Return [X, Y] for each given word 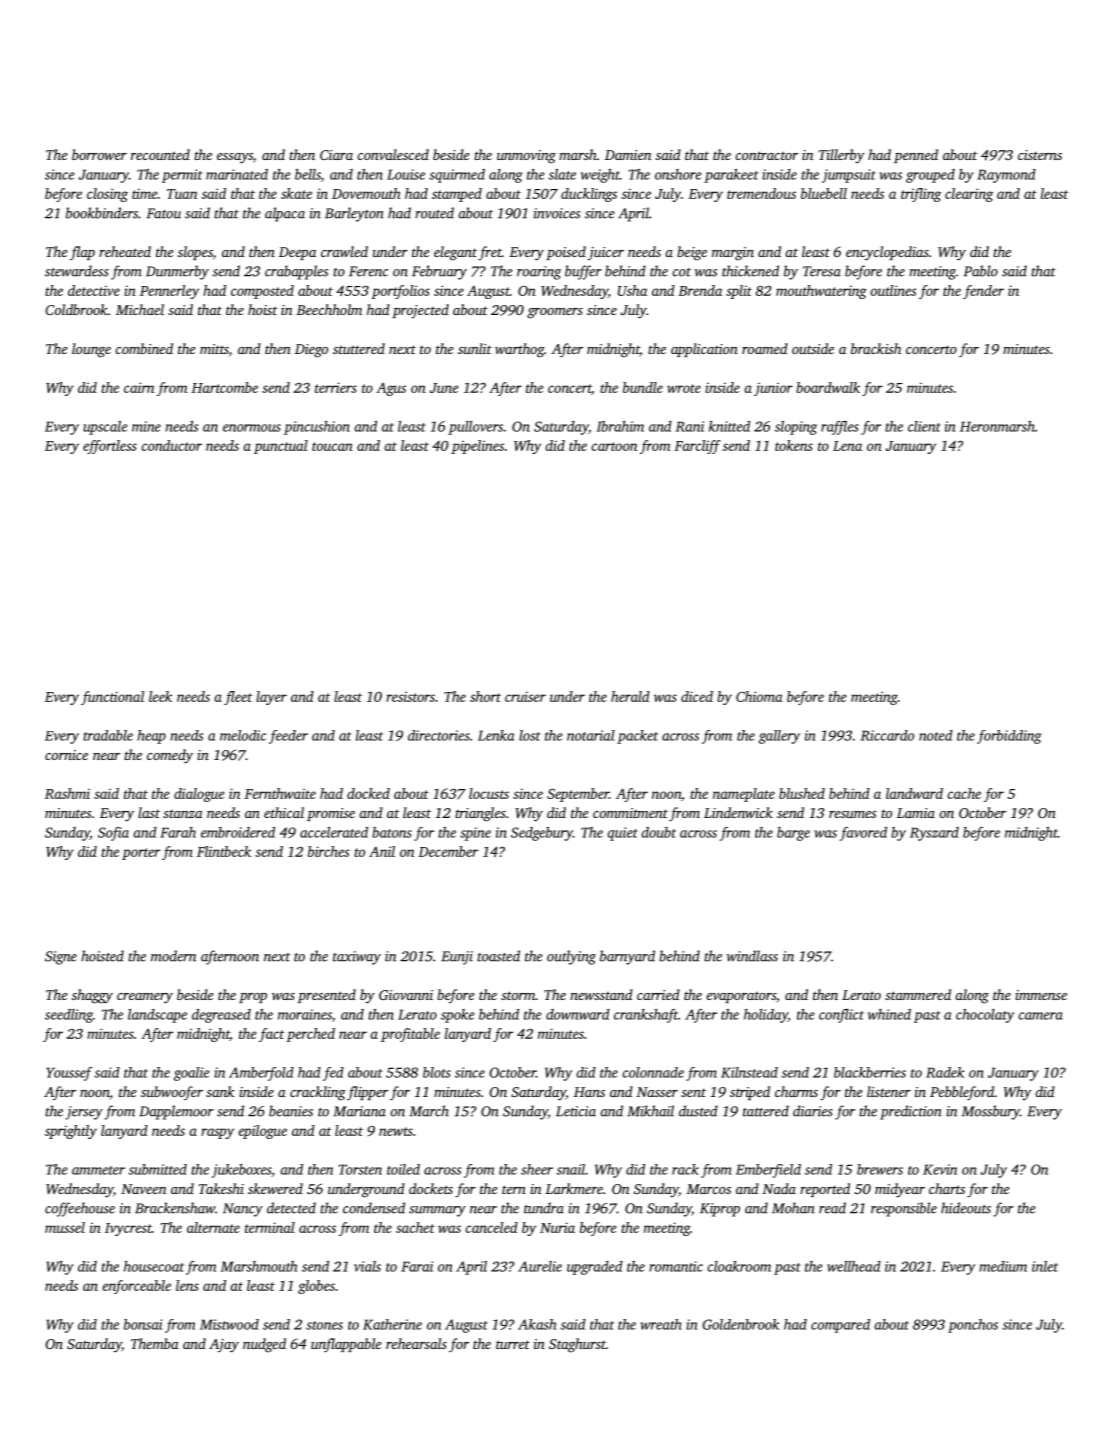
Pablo [981, 271]
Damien [628, 155]
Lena [847, 446]
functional [112, 698]
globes [316, 1287]
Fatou [164, 213]
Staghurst [577, 1345]
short [485, 696]
